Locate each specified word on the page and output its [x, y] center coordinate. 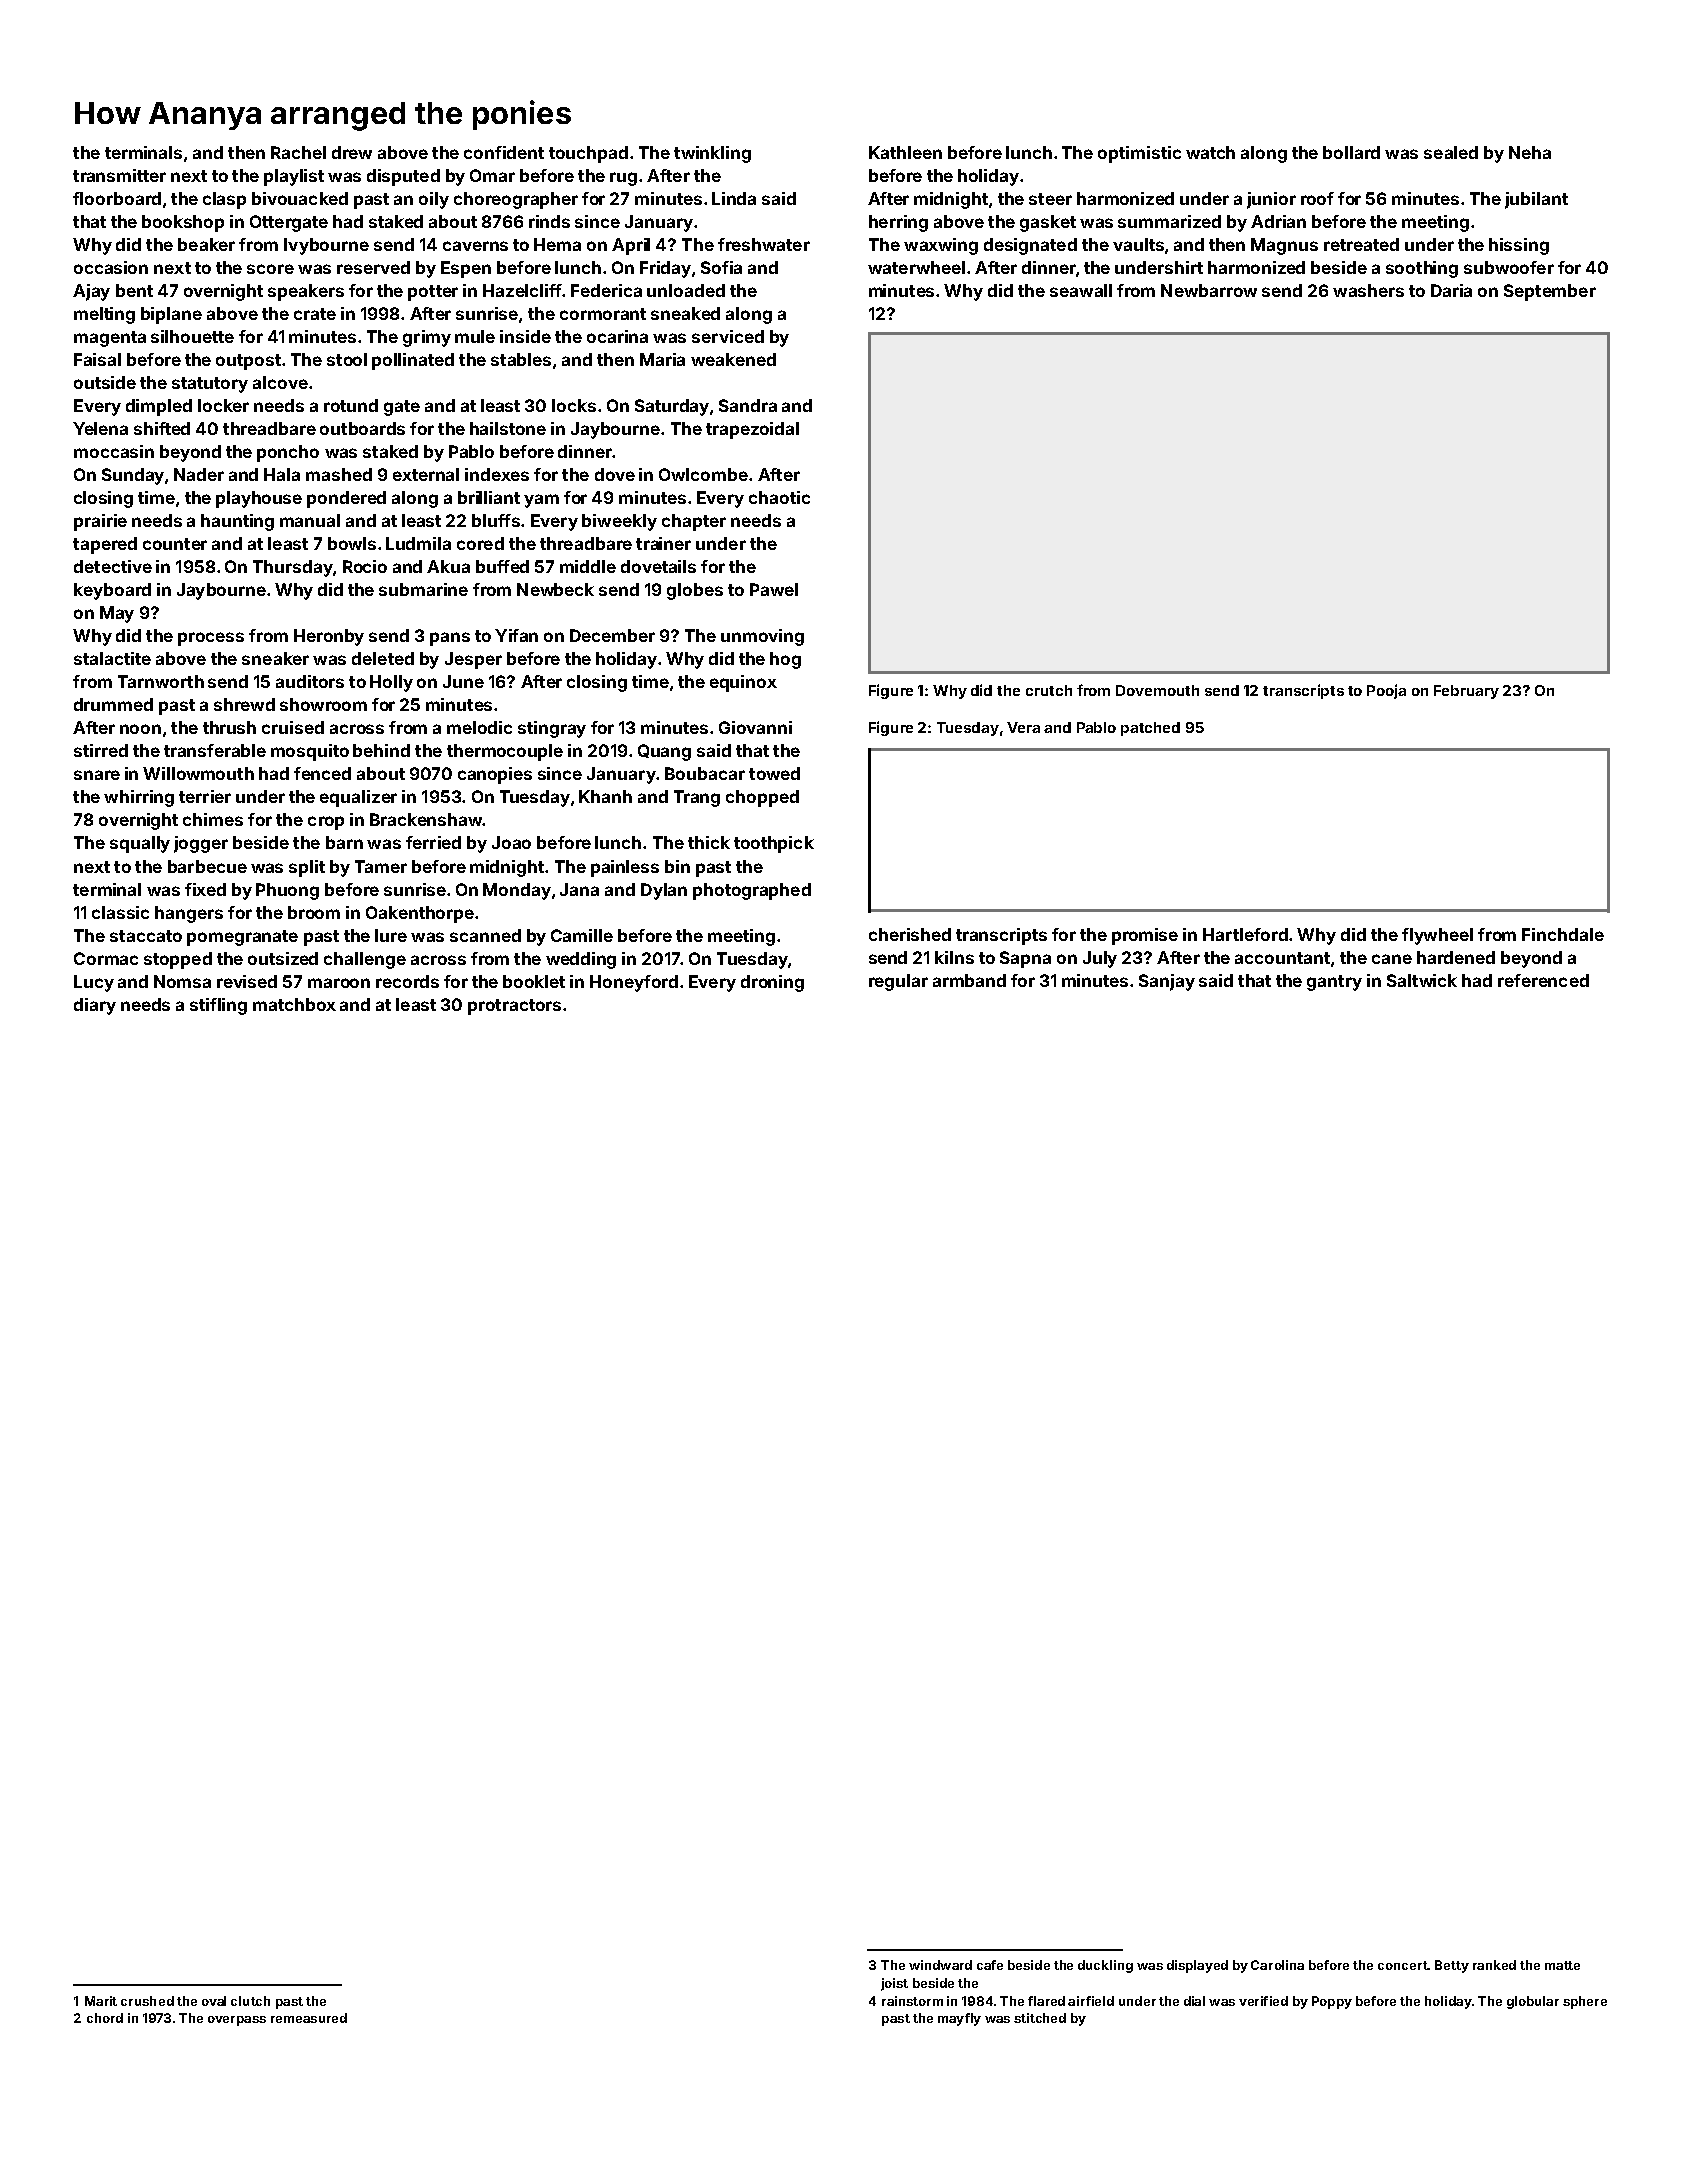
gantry [1334, 983]
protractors [514, 1007]
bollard [1351, 152]
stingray [552, 729]
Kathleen [905, 152]
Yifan [516, 635]
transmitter [119, 175]
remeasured [309, 2018]
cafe [990, 1965]
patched [1150, 729]
